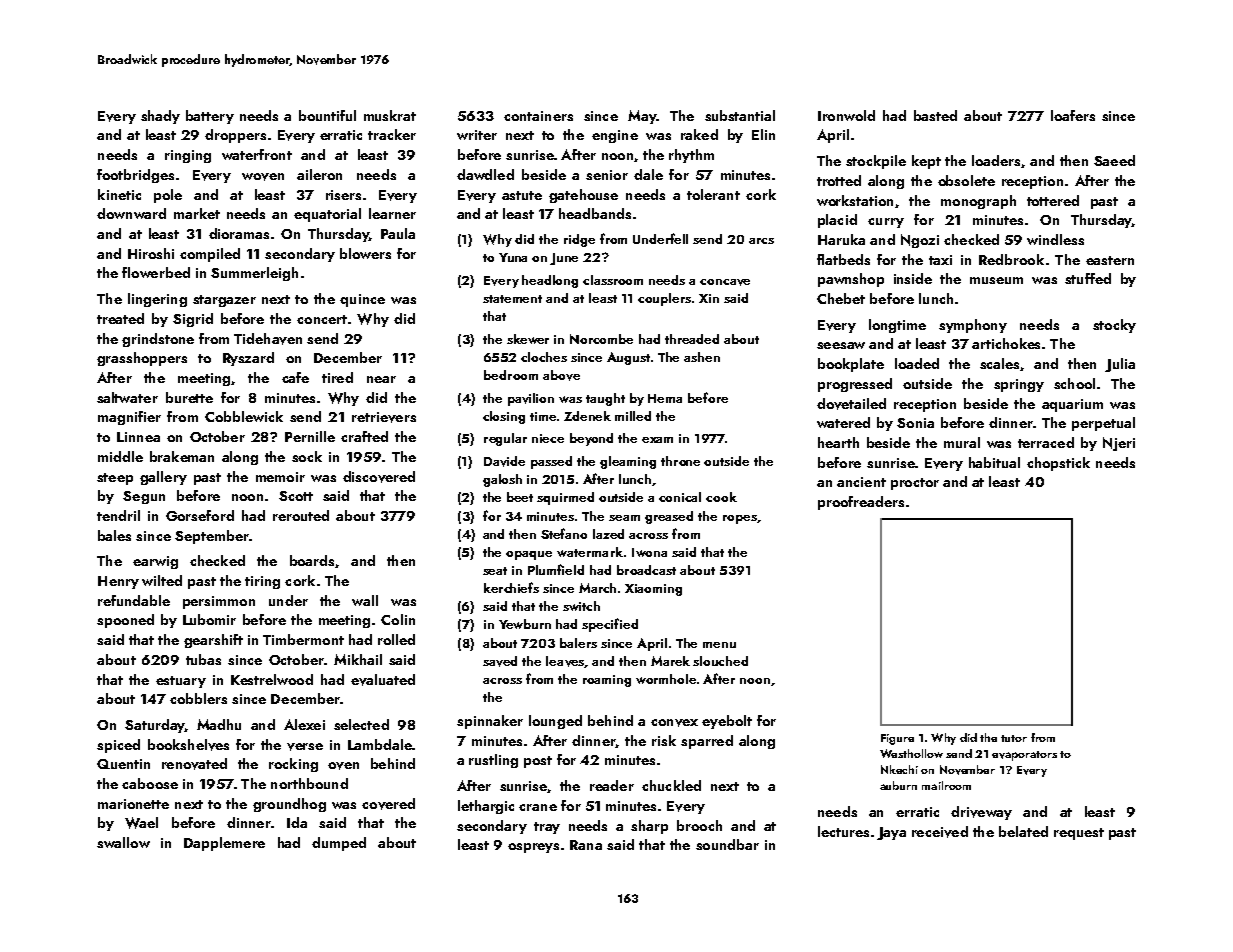 The height and width of the document is (952, 1233). What do you see at coordinates (339, 844) in the document?
I see `dumped` at bounding box center [339, 844].
